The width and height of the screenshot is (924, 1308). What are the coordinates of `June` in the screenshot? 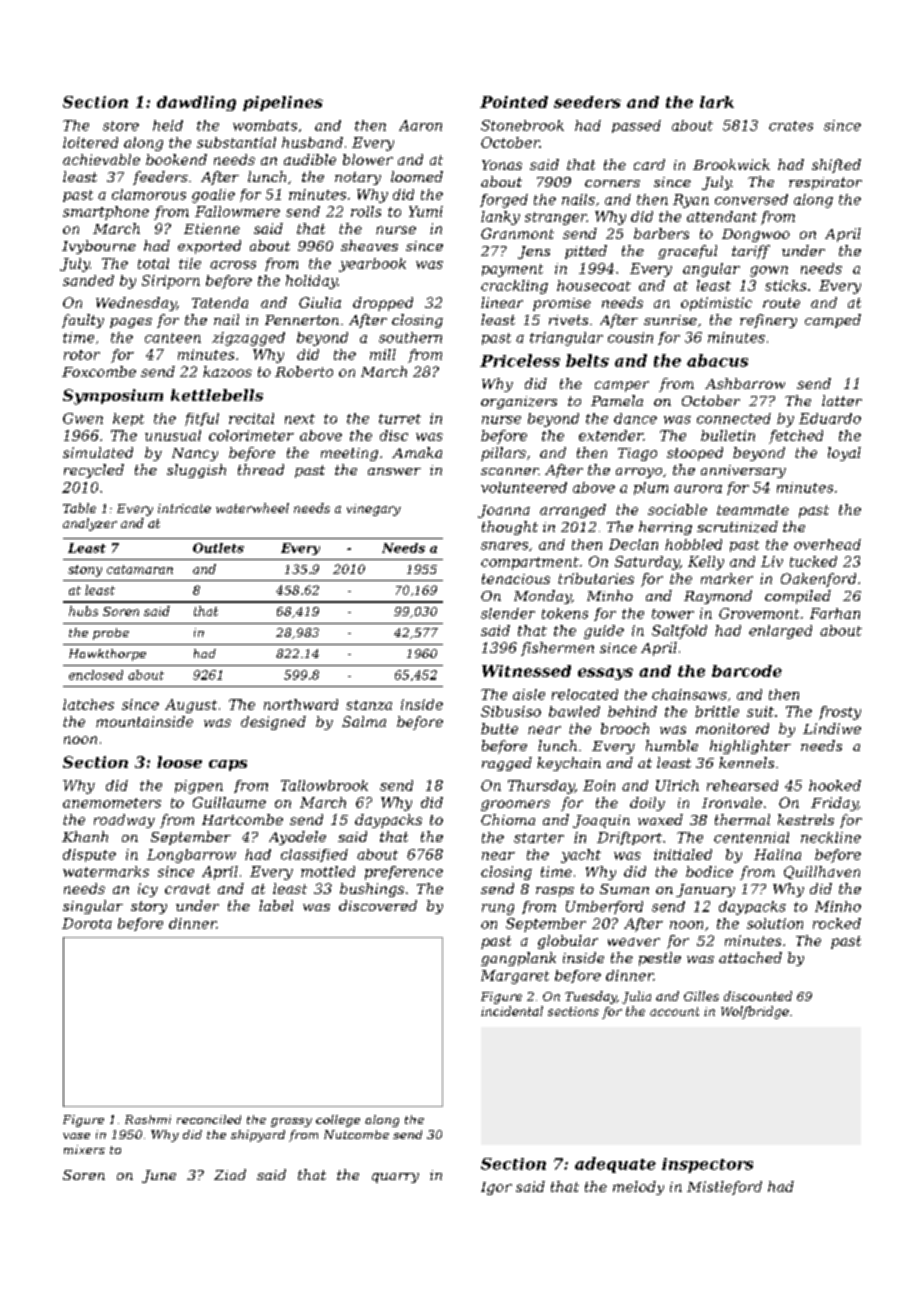 It's located at (159, 1176).
